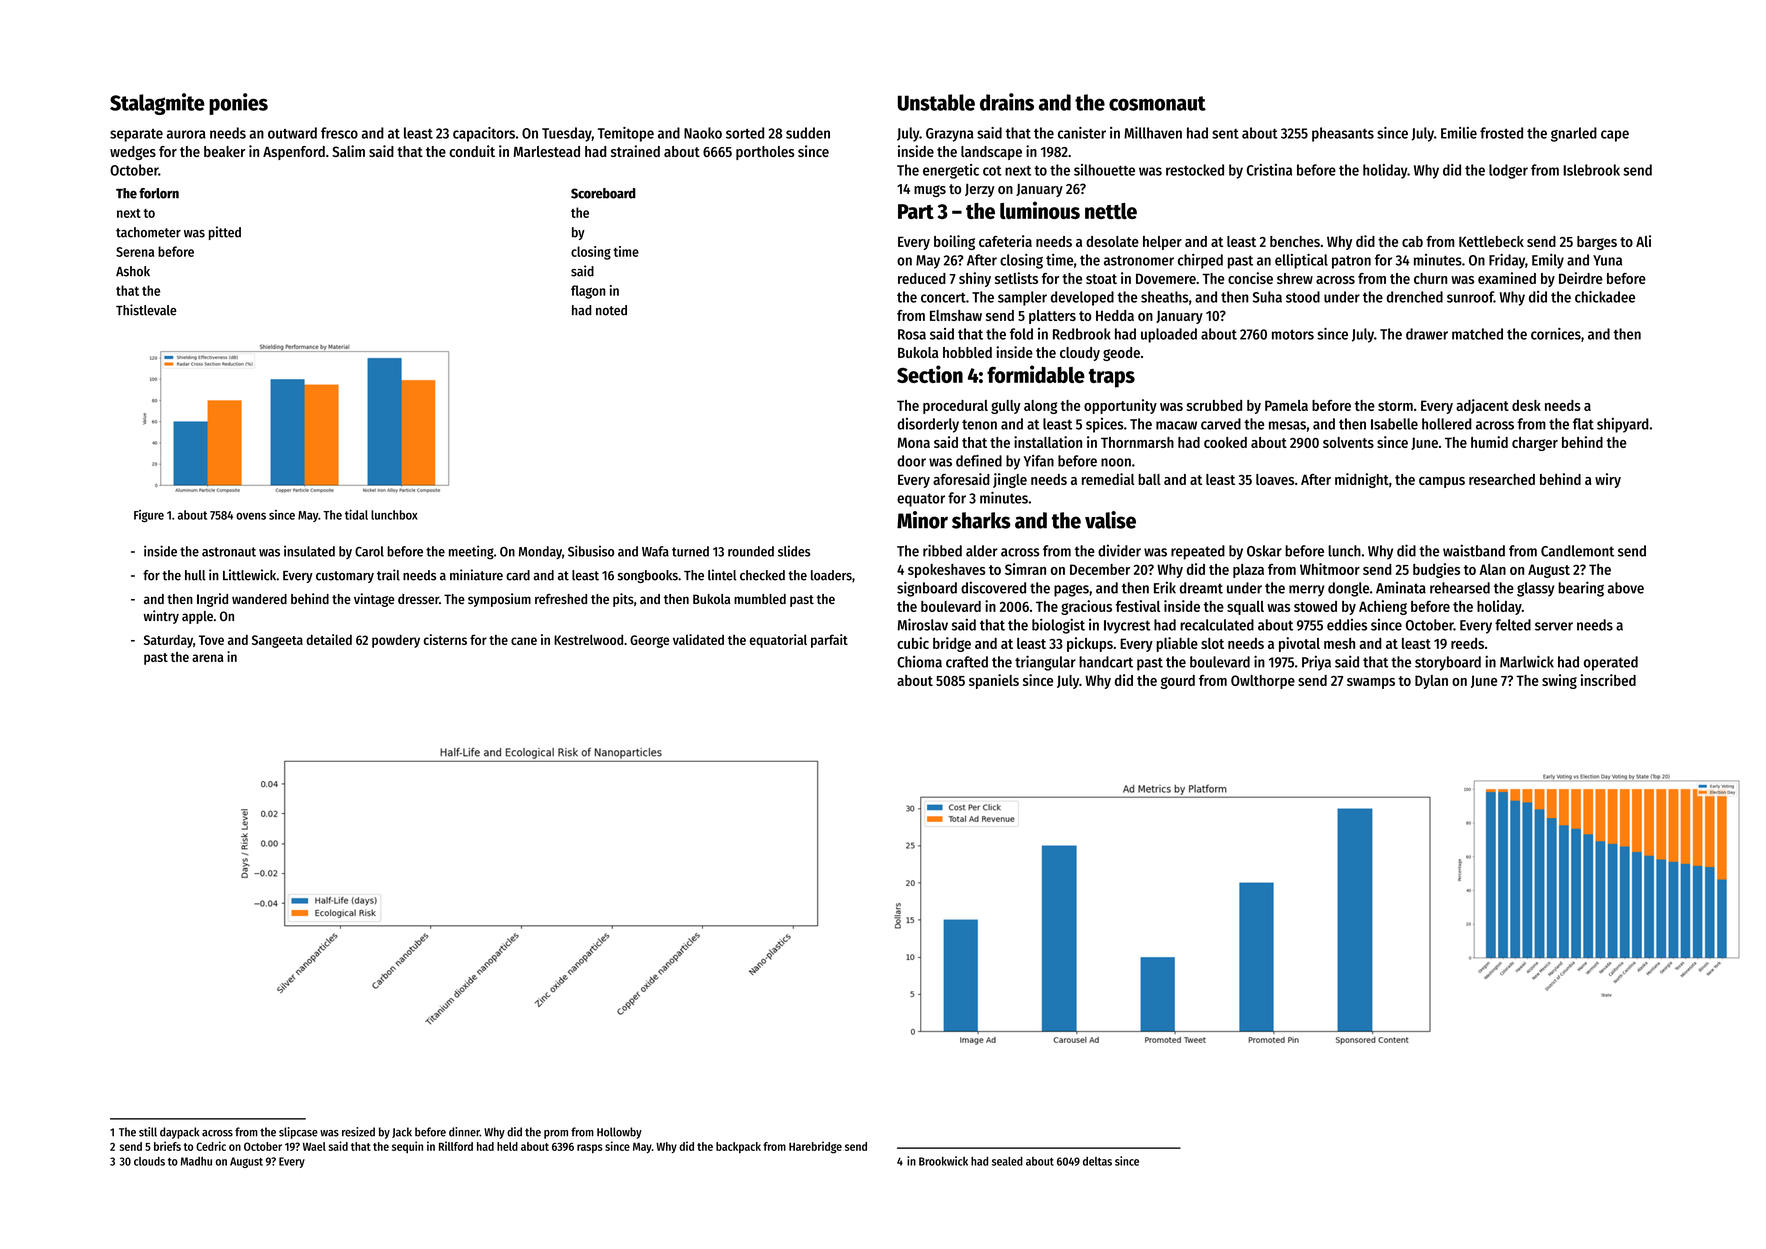 The width and height of the image is (1766, 1249). Describe the element at coordinates (611, 310) in the image. I see `noted` at that location.
